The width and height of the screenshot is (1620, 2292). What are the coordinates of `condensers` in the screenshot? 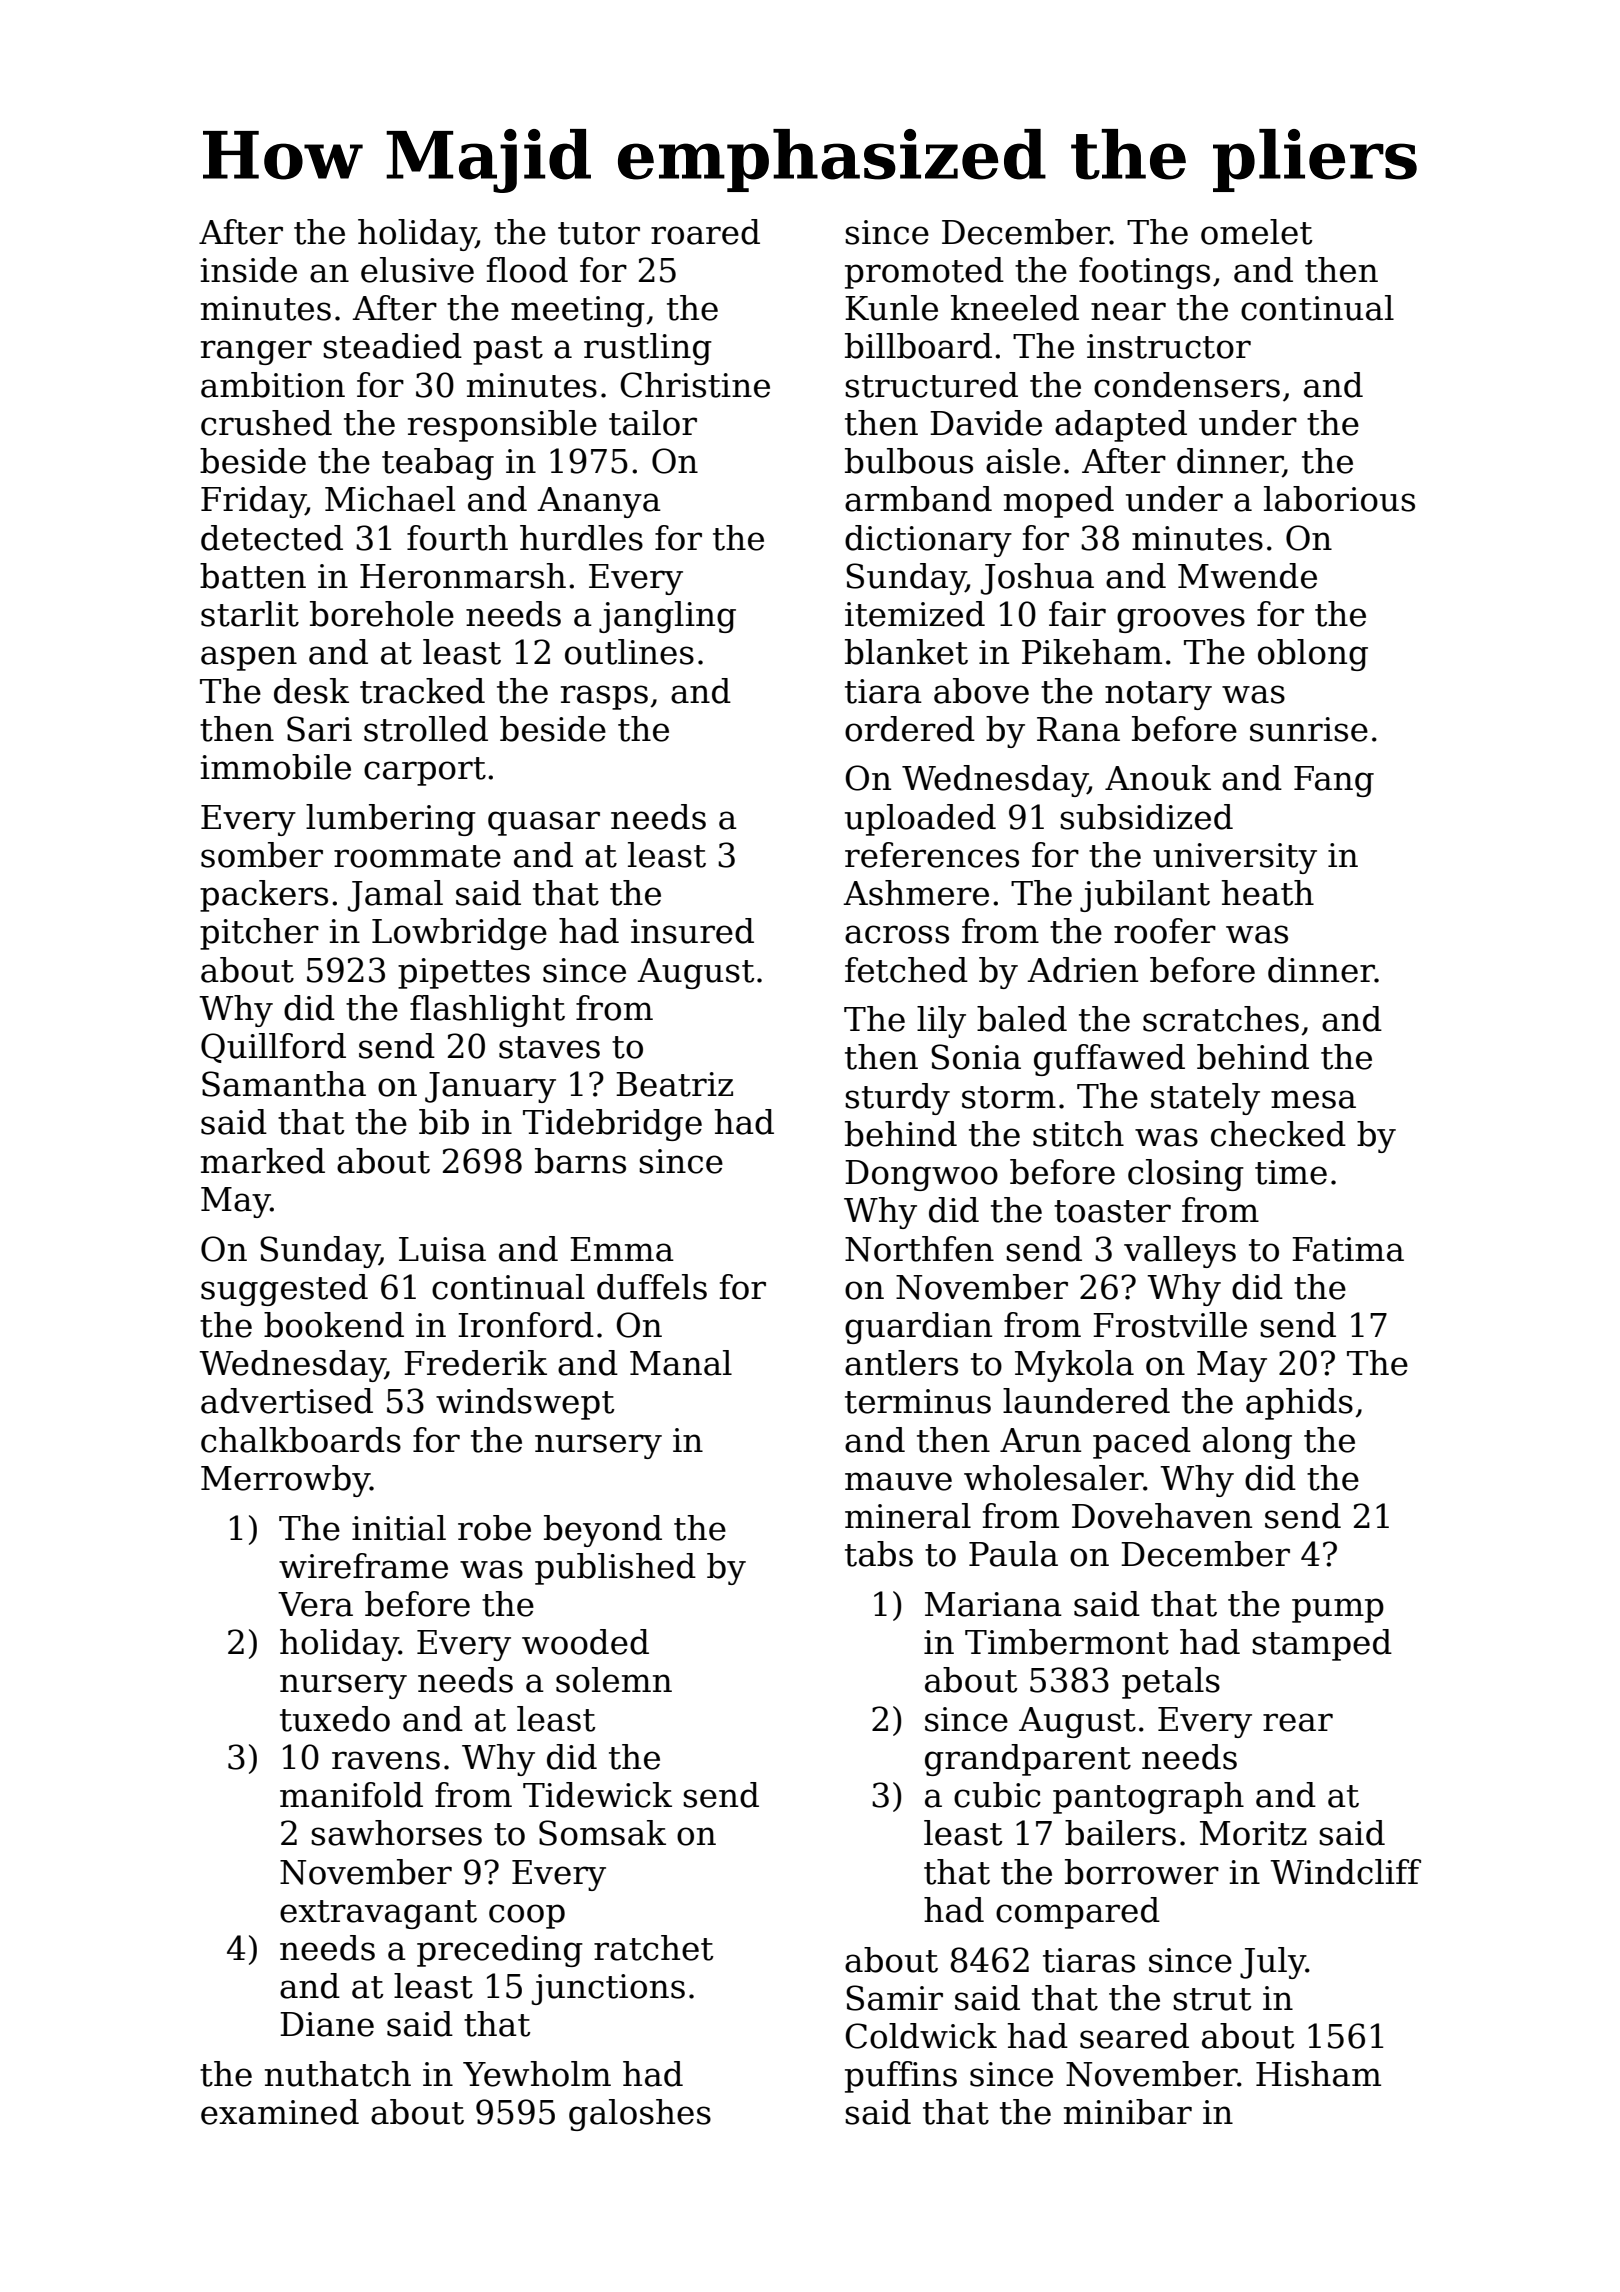 It's located at (1187, 385).
